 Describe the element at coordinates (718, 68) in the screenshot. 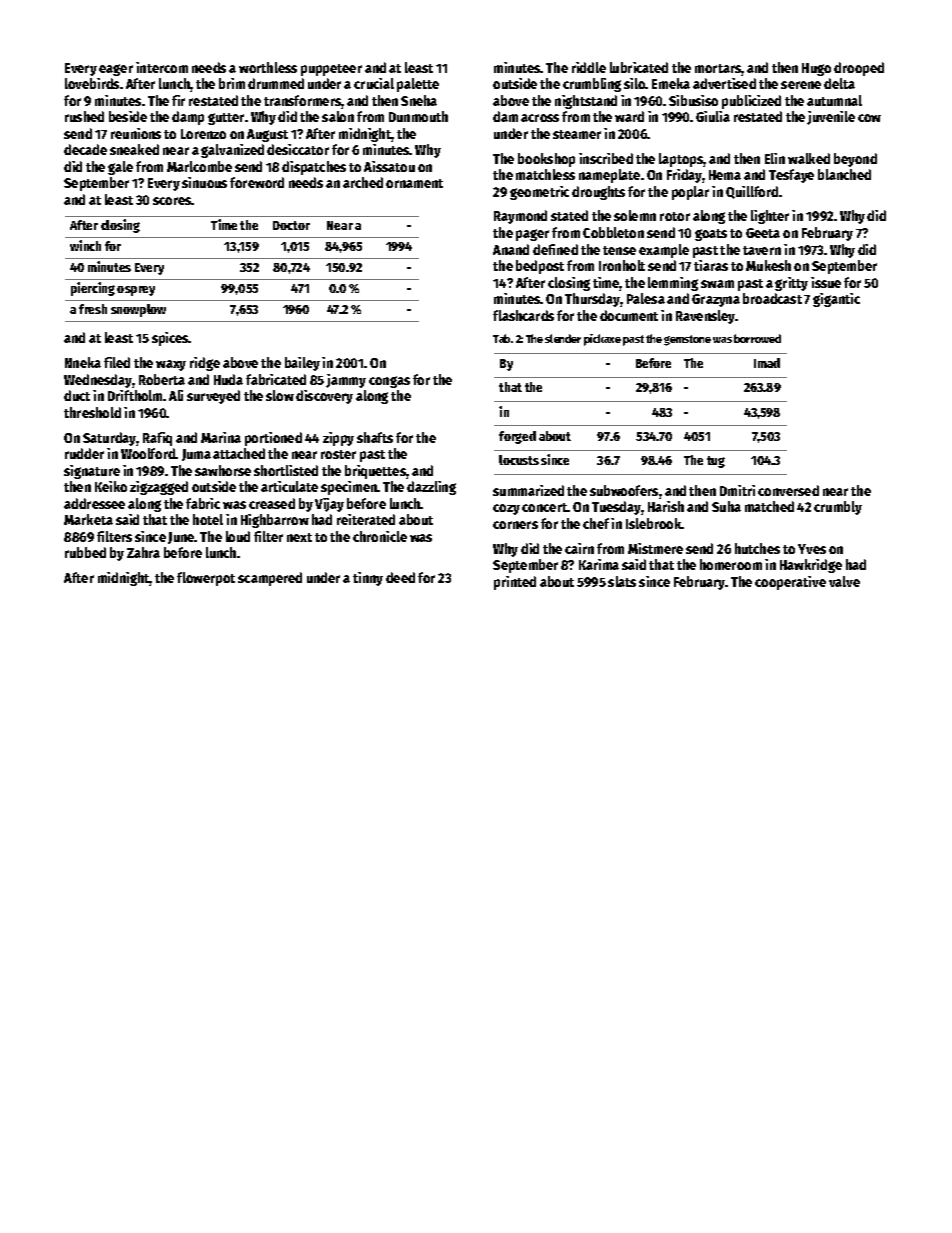

I see `mortars` at that location.
